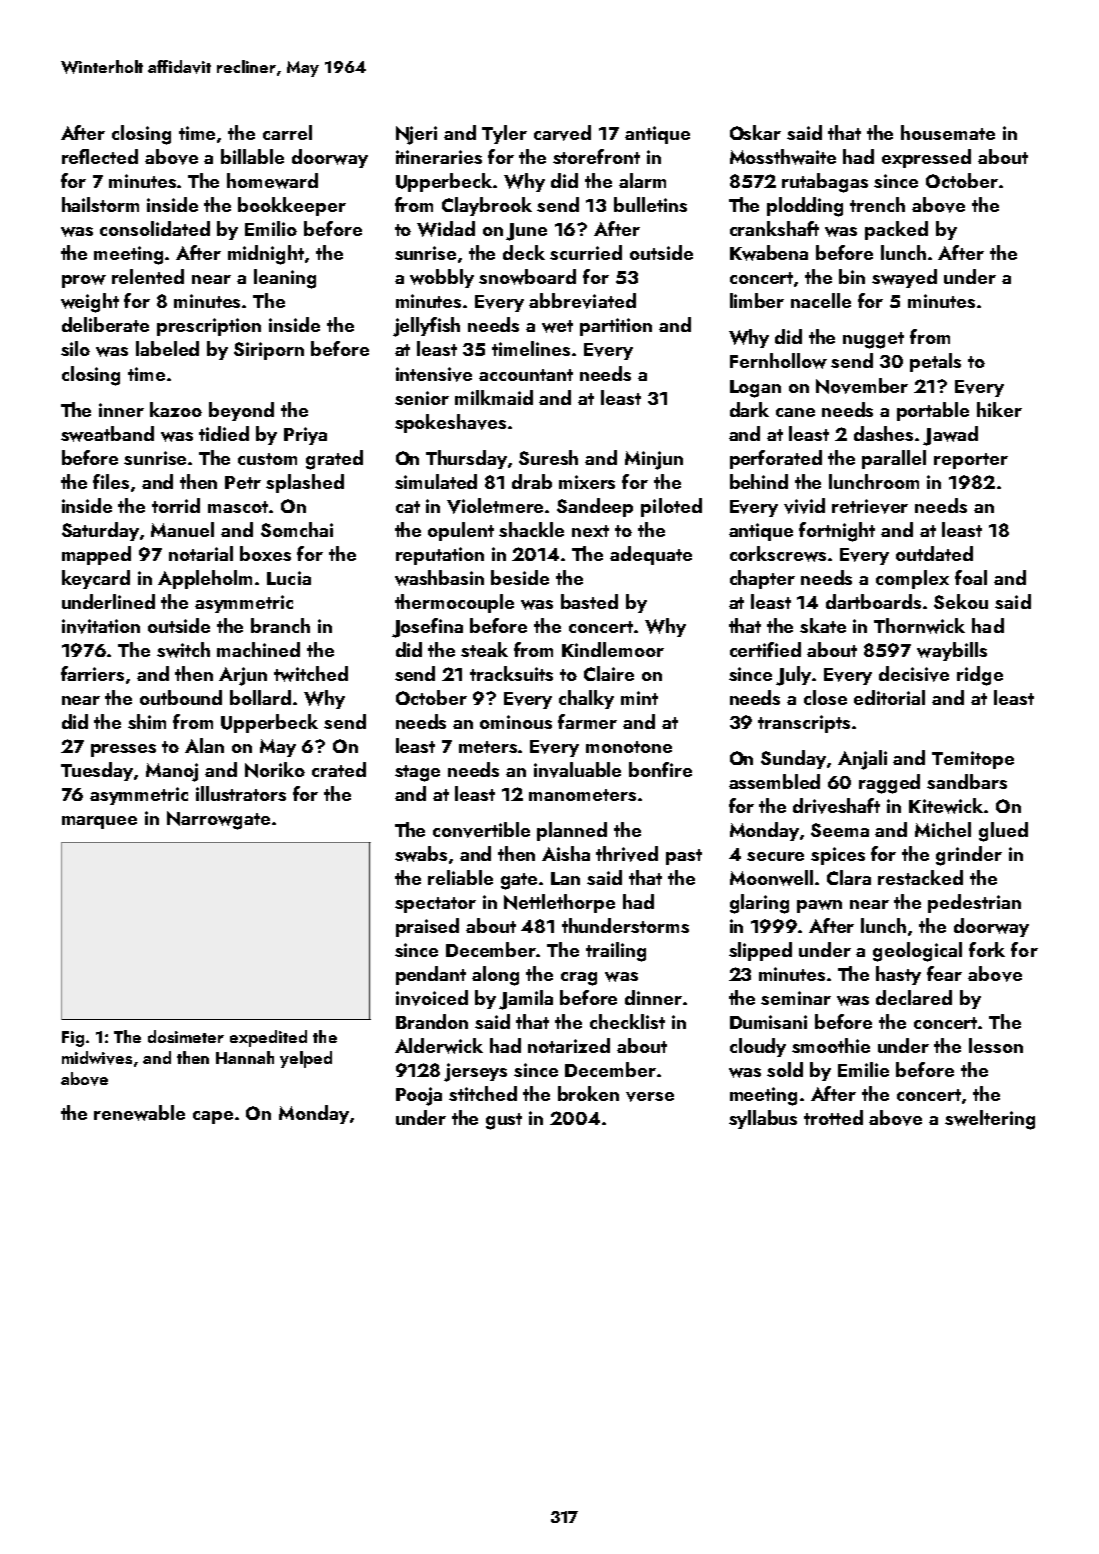 The width and height of the page is (1099, 1554). What do you see at coordinates (90, 303) in the page?
I see `weight` at bounding box center [90, 303].
